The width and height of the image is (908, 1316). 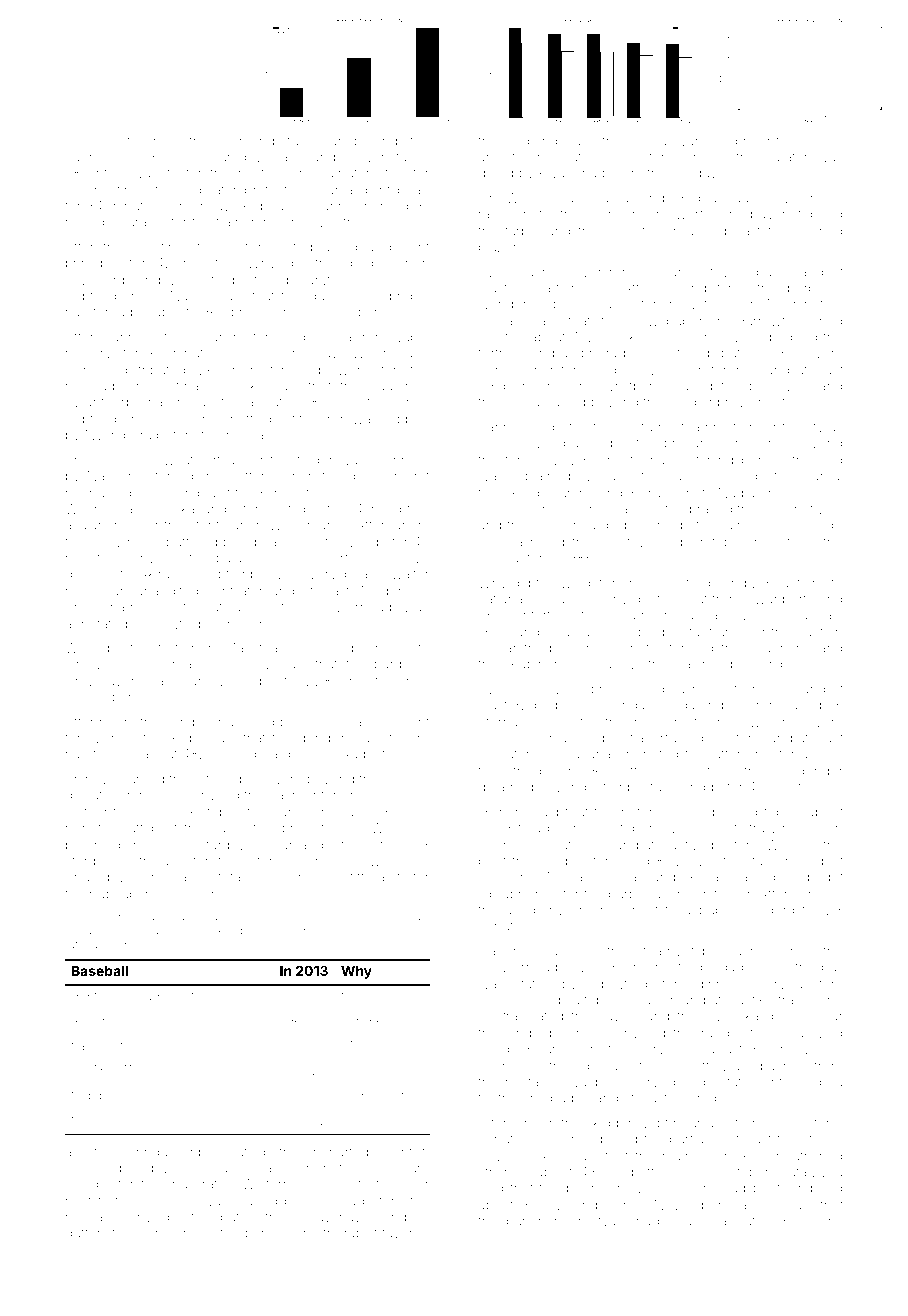 What do you see at coordinates (90, 222) in the image?
I see `melodic` at bounding box center [90, 222].
